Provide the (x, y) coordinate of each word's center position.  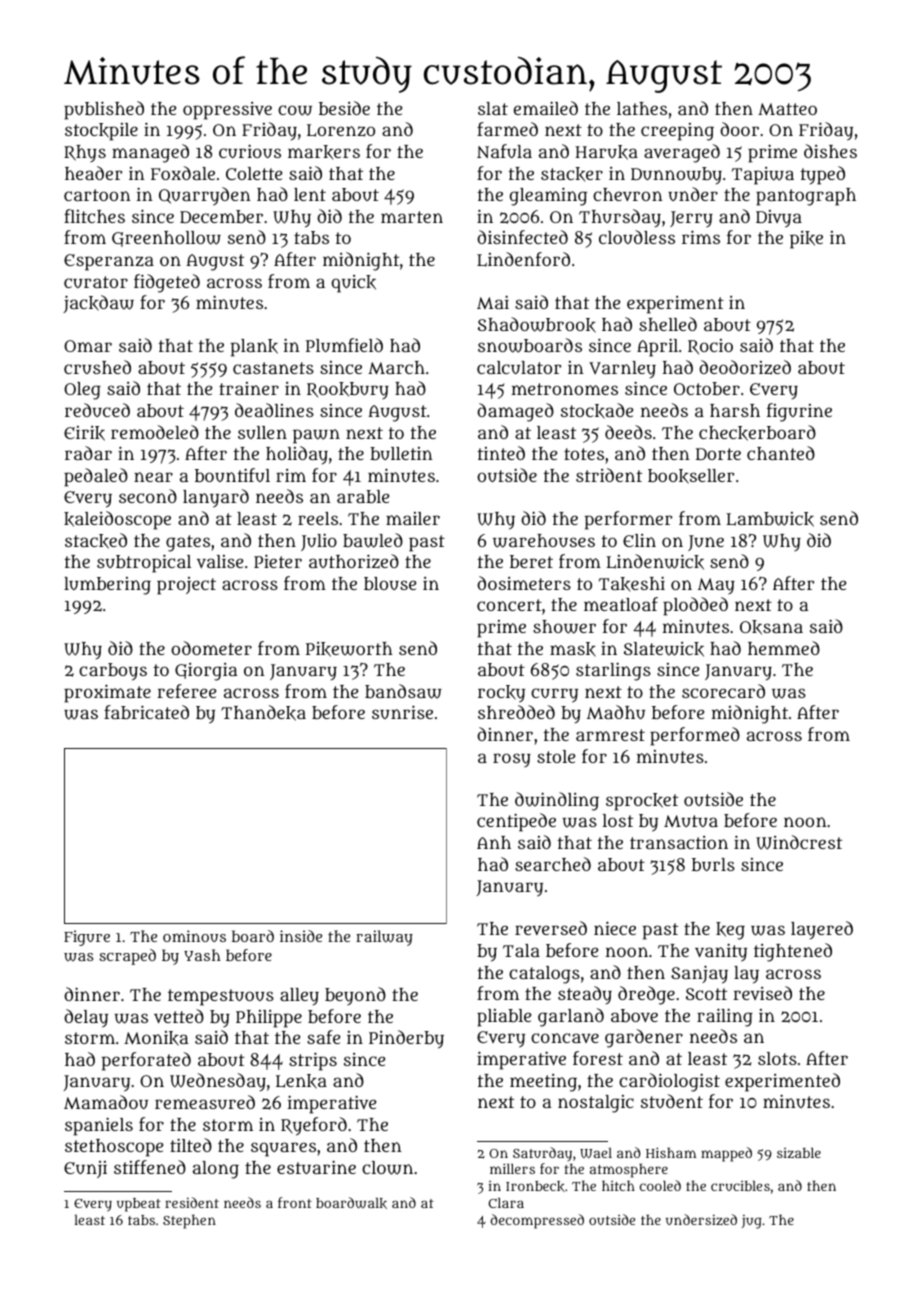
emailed (546, 108)
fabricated (146, 712)
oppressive (227, 111)
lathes (642, 108)
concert (509, 605)
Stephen (189, 1222)
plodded (695, 606)
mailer (413, 518)
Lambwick (770, 519)
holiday (297, 455)
